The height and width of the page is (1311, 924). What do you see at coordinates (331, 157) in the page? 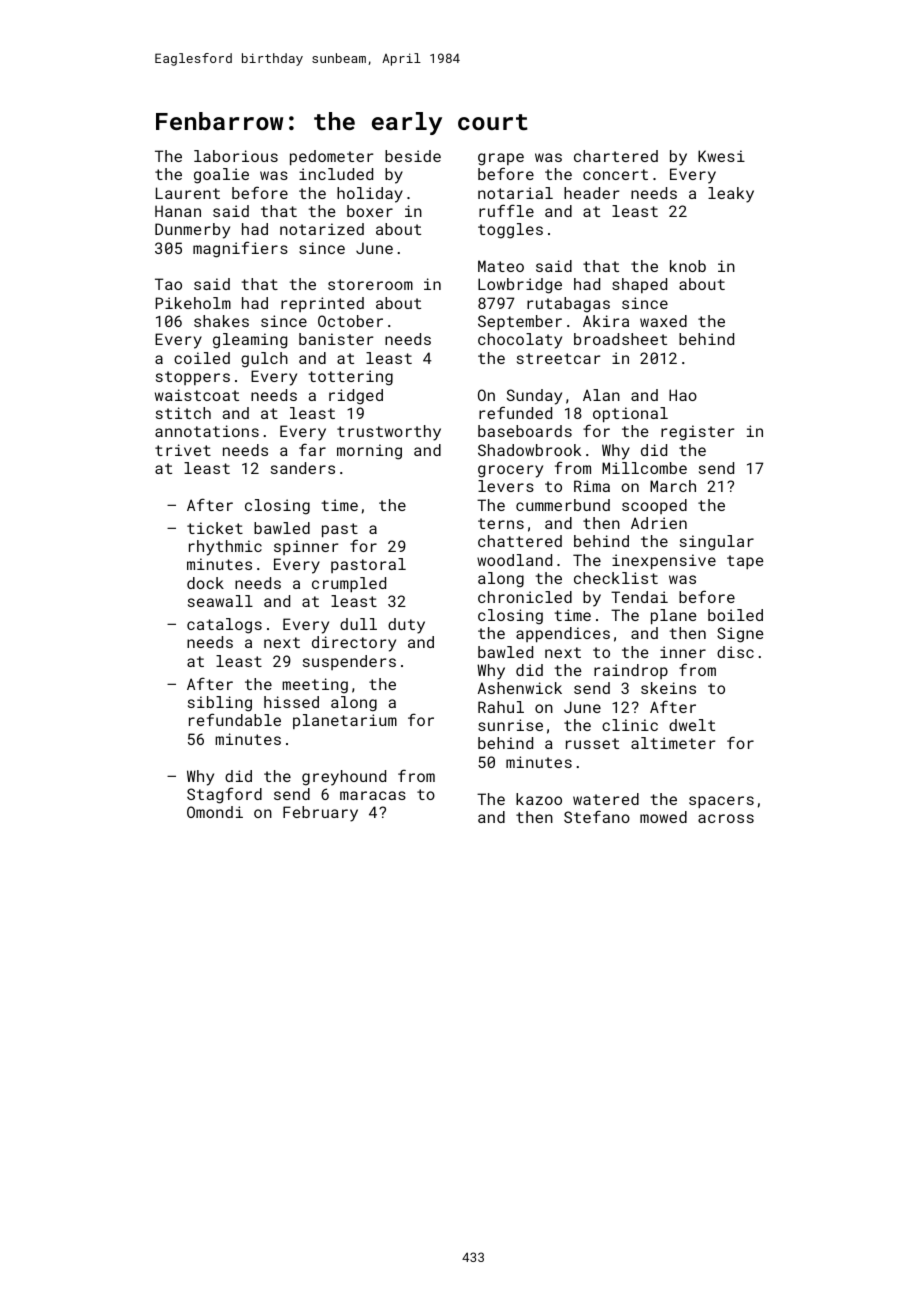
I see `pedometer` at bounding box center [331, 157].
